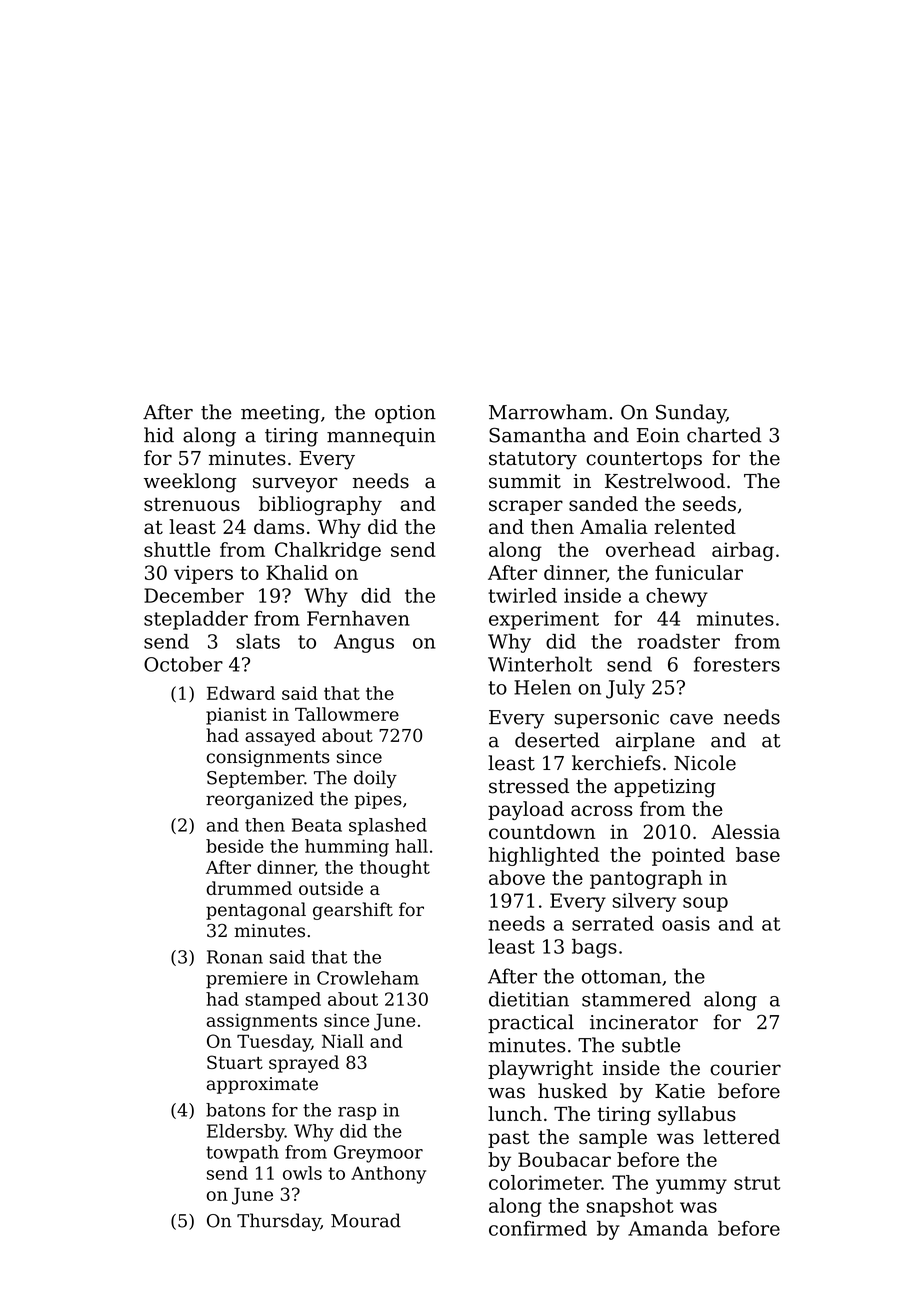  What do you see at coordinates (279, 526) in the screenshot?
I see `dams` at bounding box center [279, 526].
